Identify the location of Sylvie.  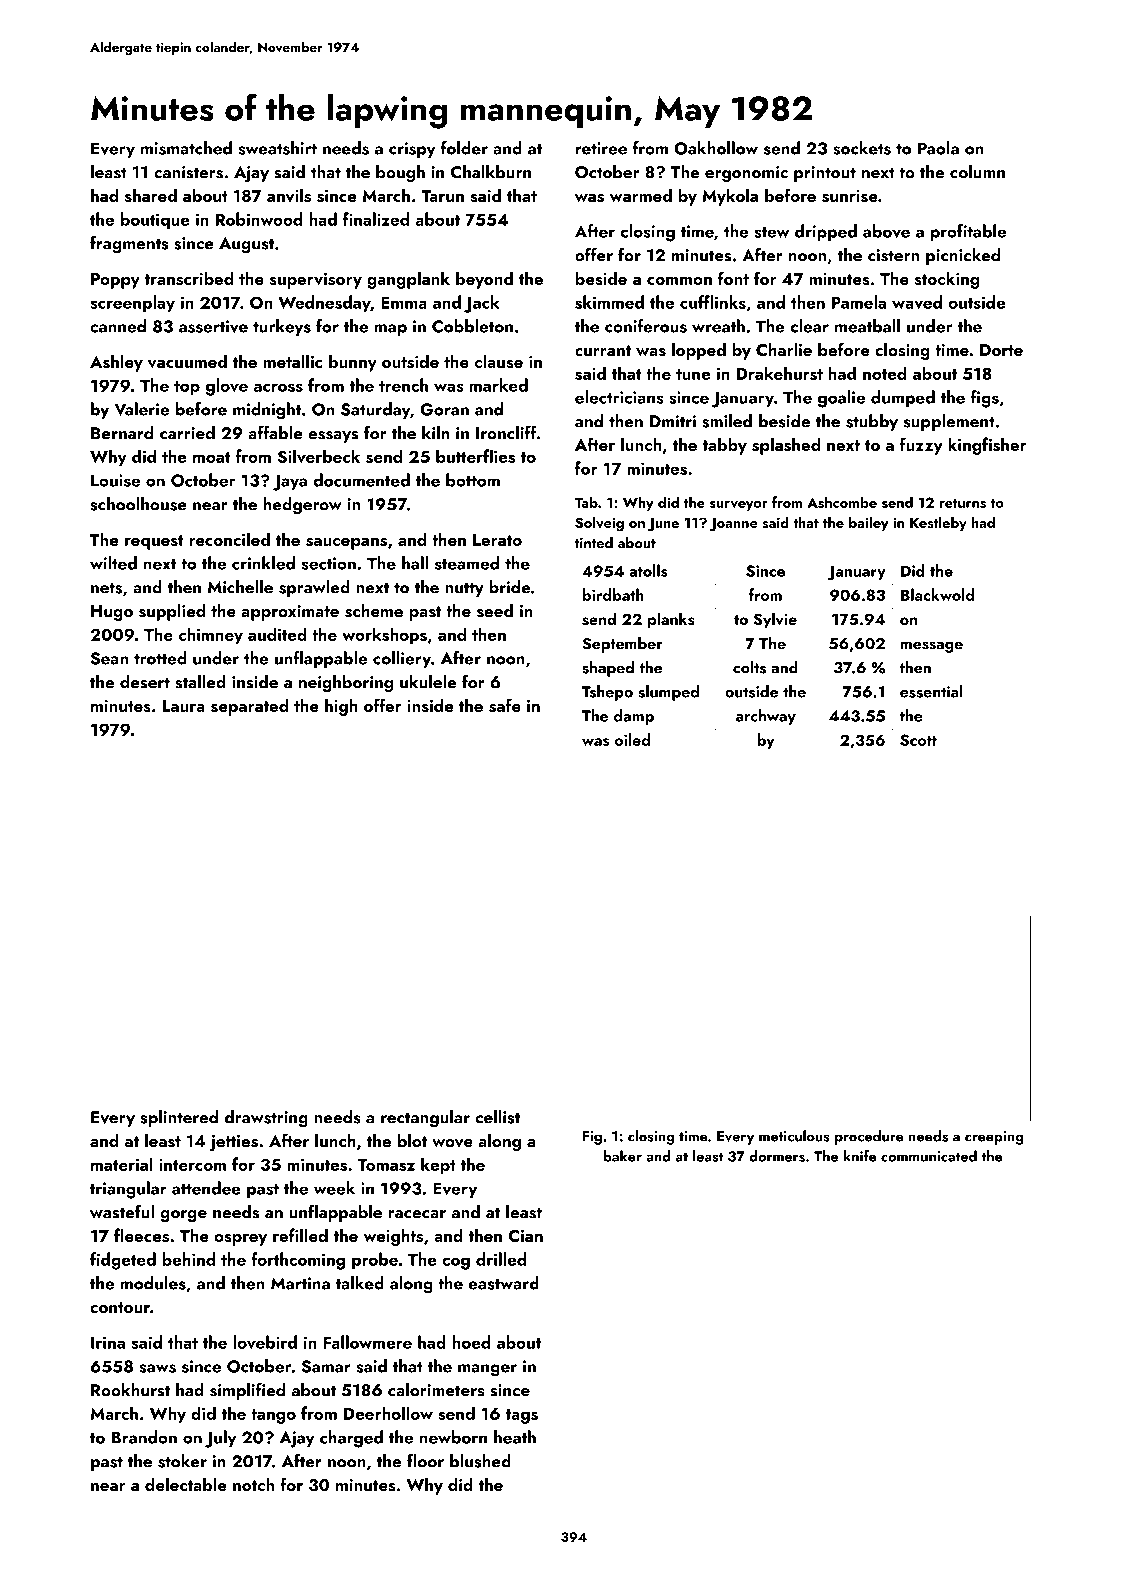
(775, 620).
